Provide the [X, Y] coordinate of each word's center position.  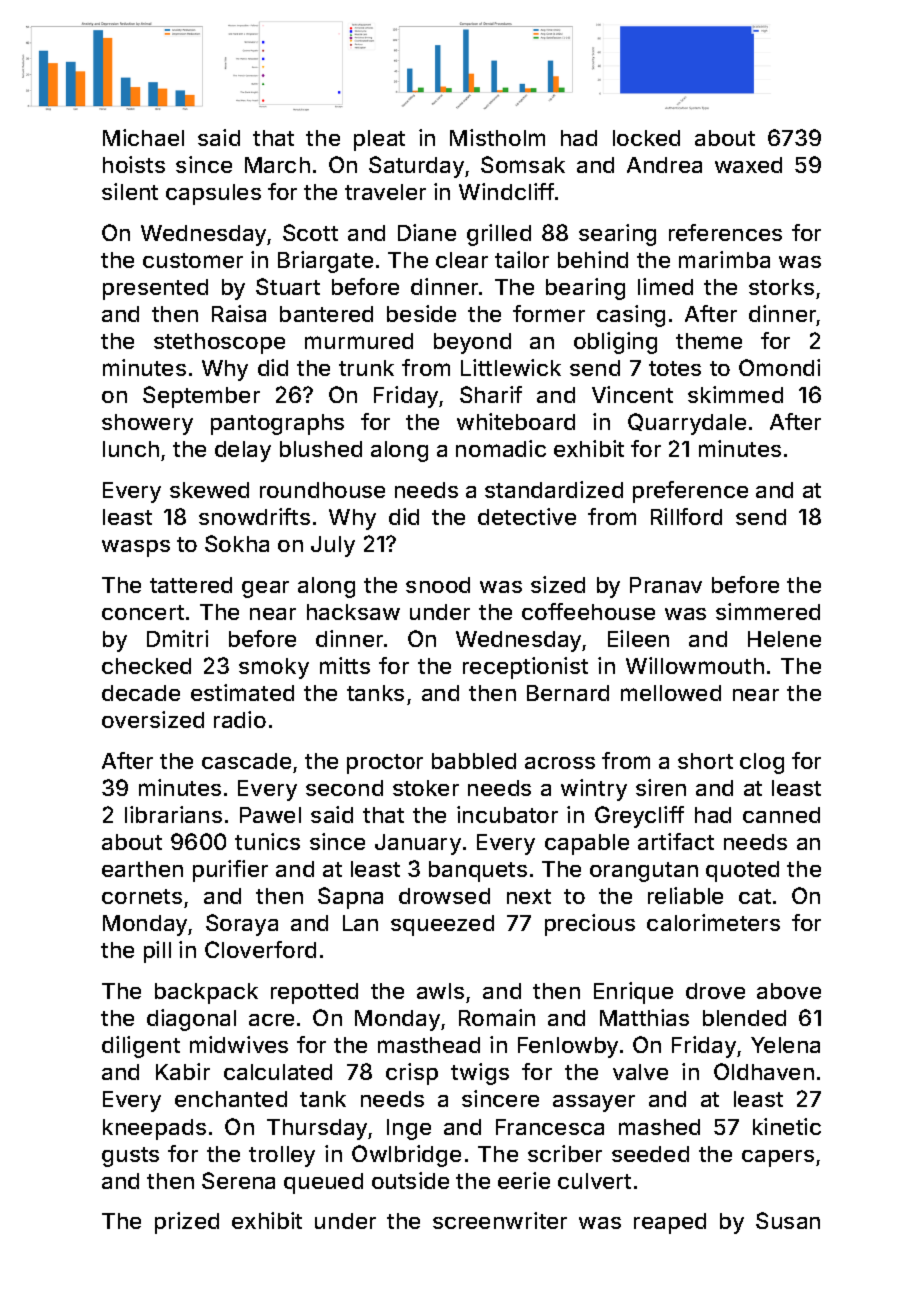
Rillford [686, 516]
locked [646, 138]
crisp [412, 1074]
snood [438, 585]
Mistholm [497, 137]
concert [143, 612]
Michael [143, 137]
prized [187, 1223]
